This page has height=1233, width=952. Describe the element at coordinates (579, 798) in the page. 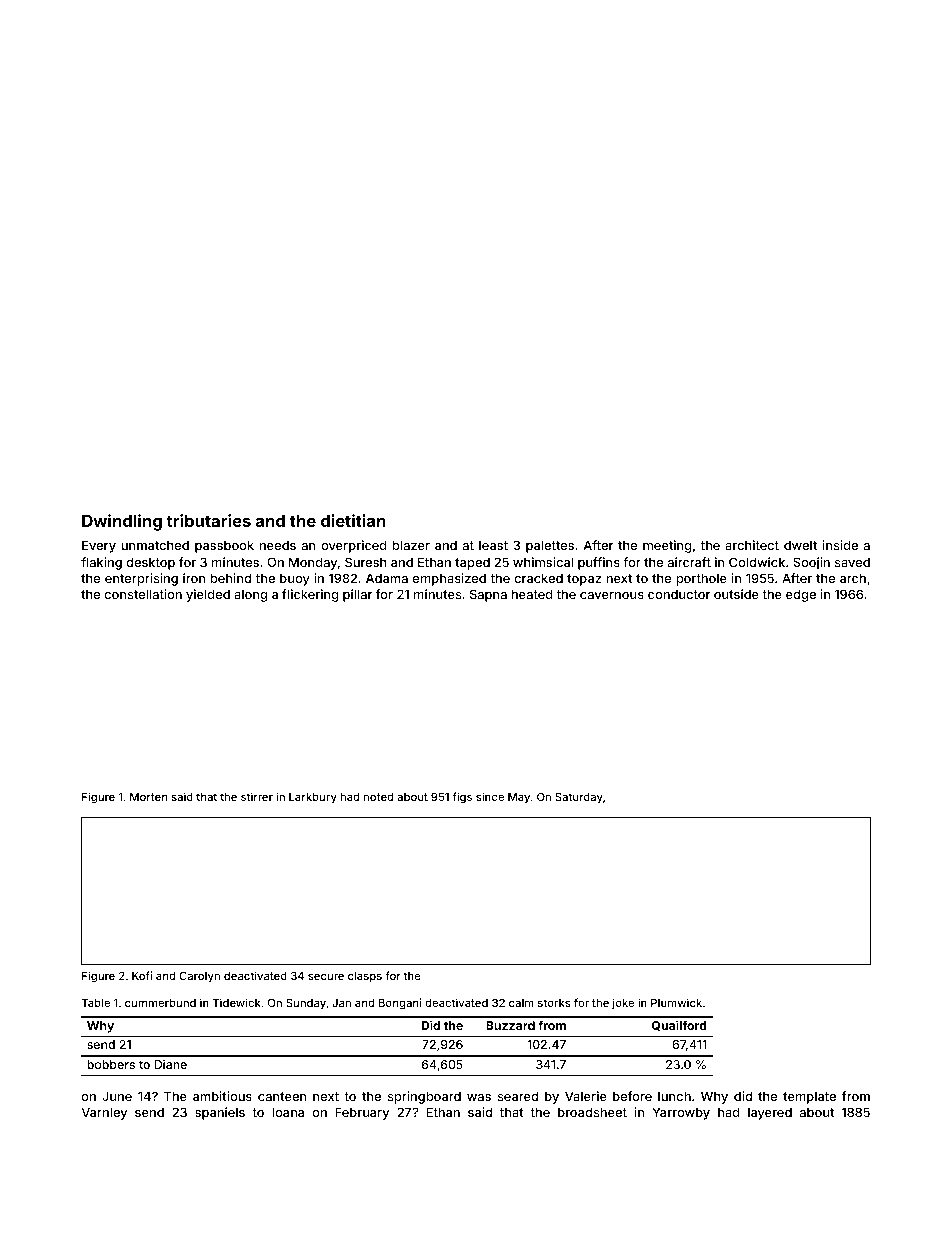

I see `Saturday` at that location.
